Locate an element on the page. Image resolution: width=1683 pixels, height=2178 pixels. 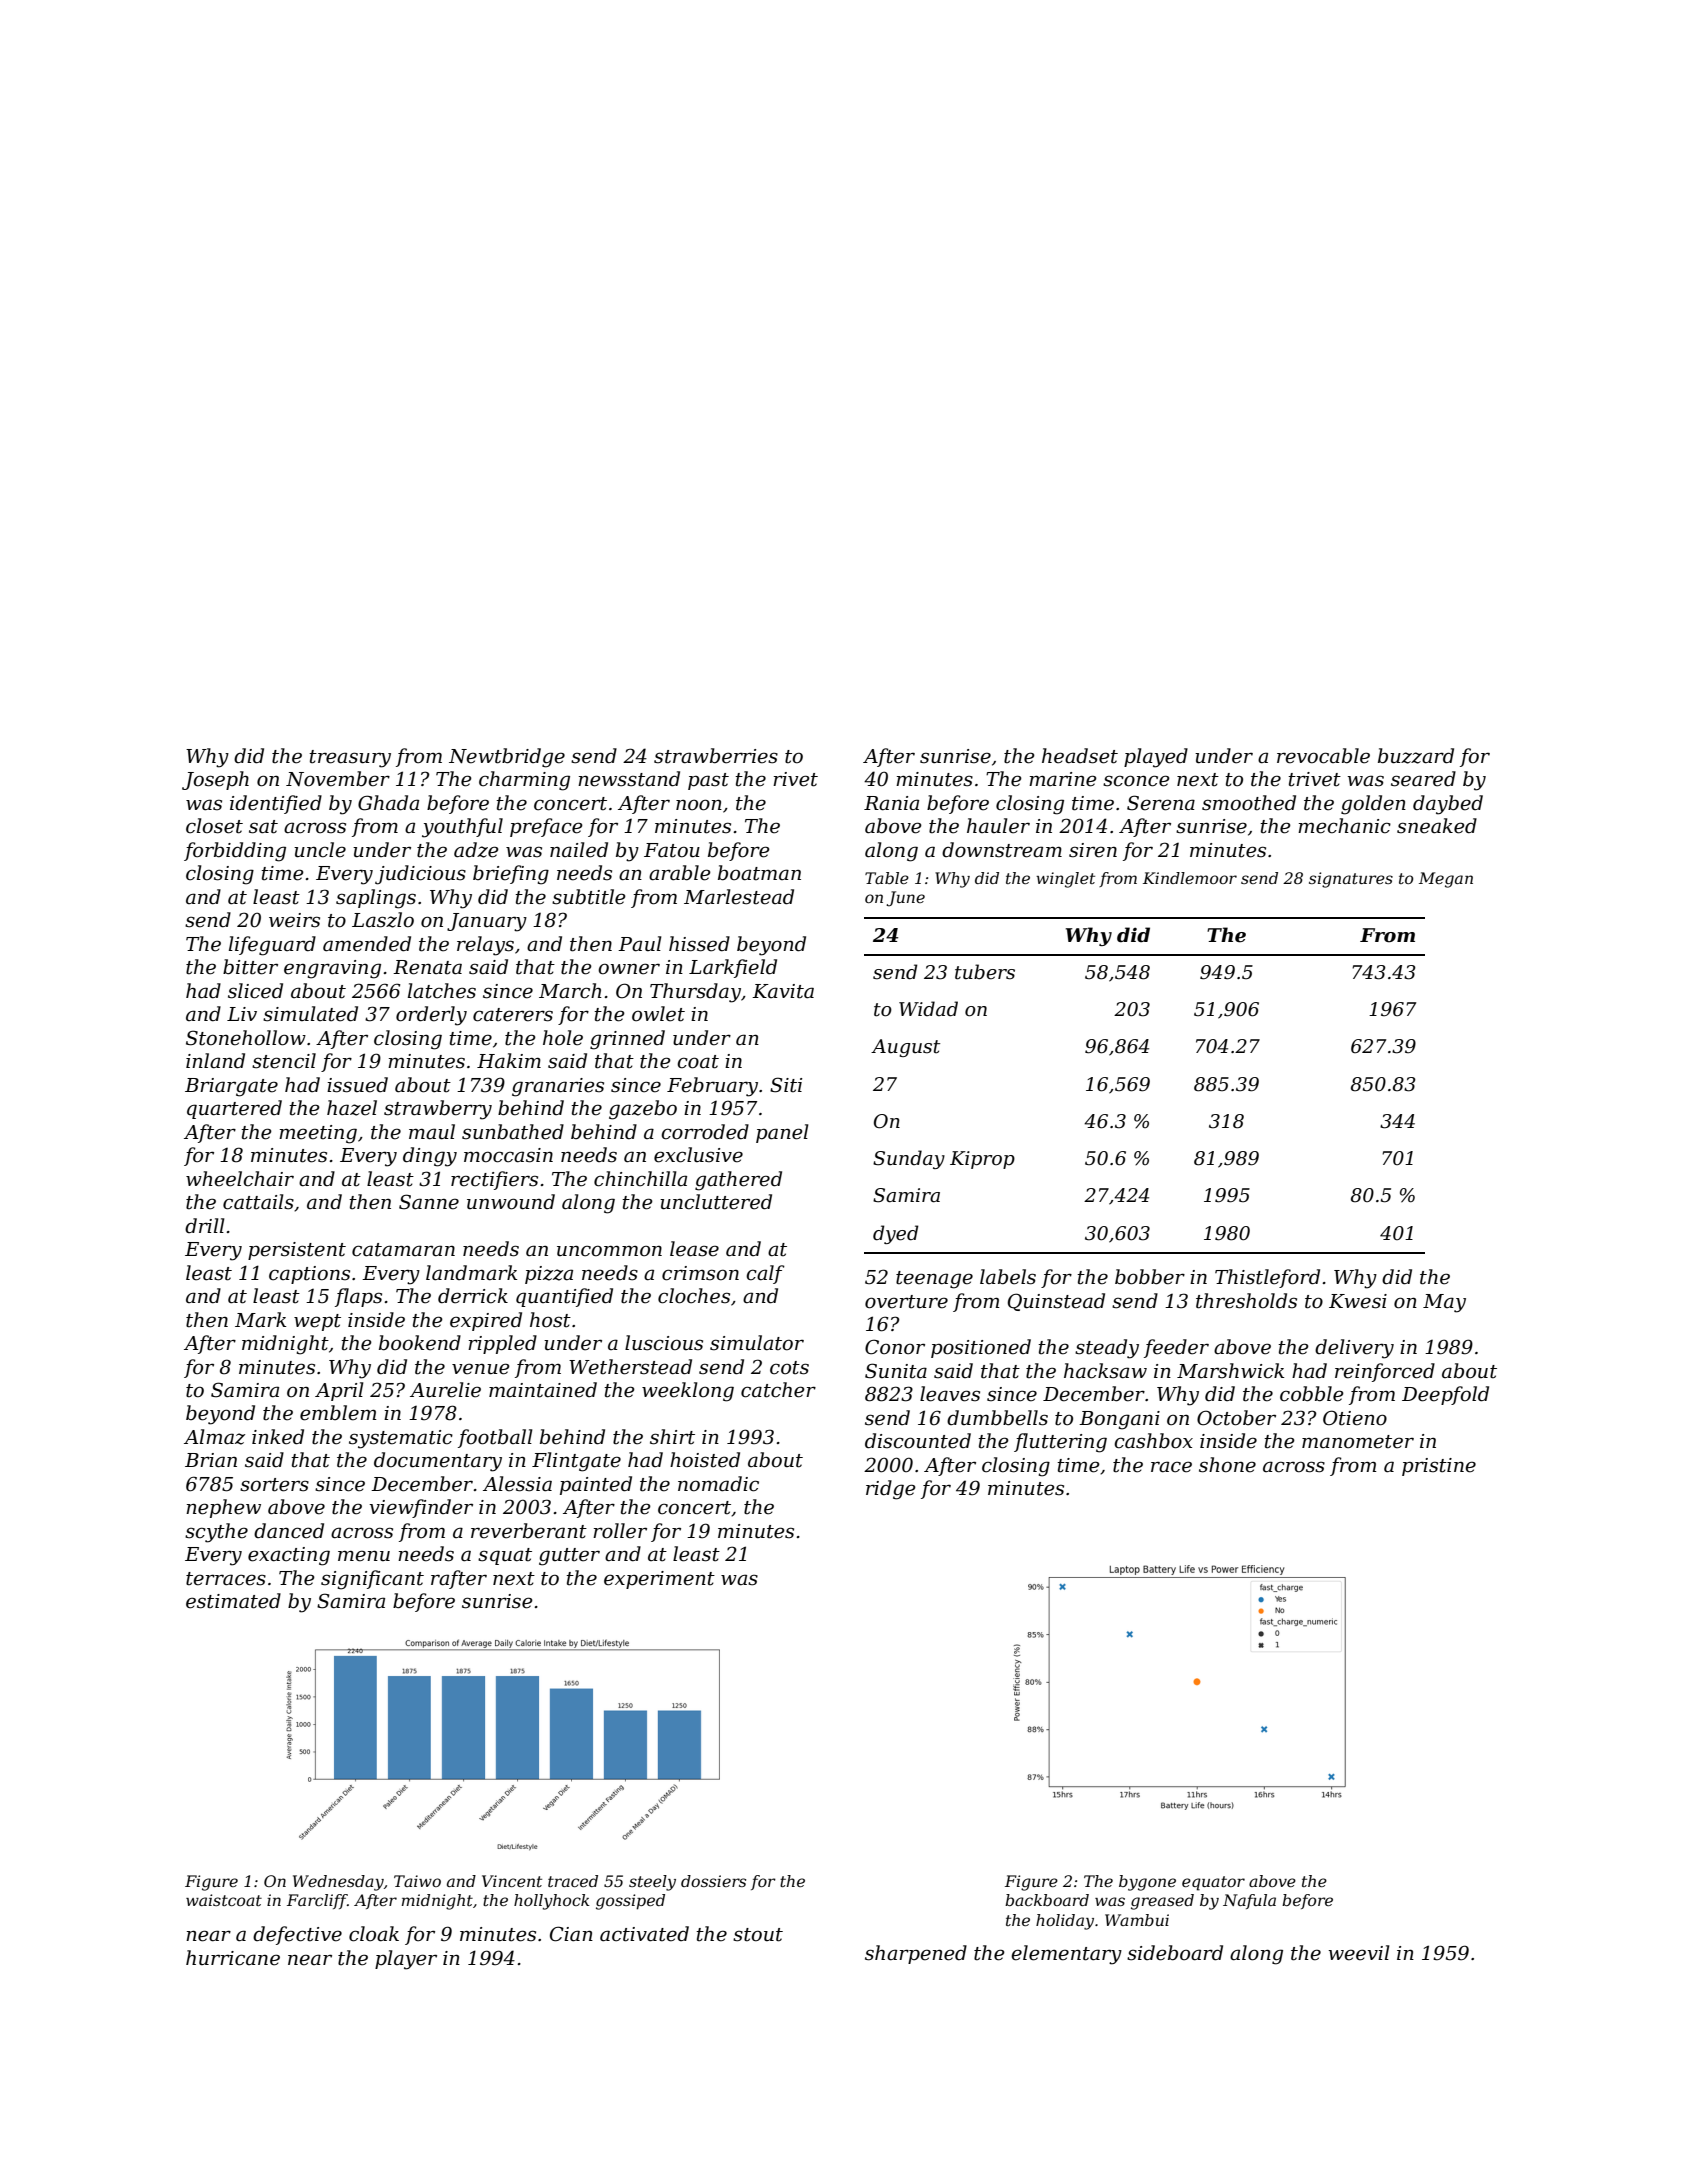
tubers is located at coordinates (985, 972).
